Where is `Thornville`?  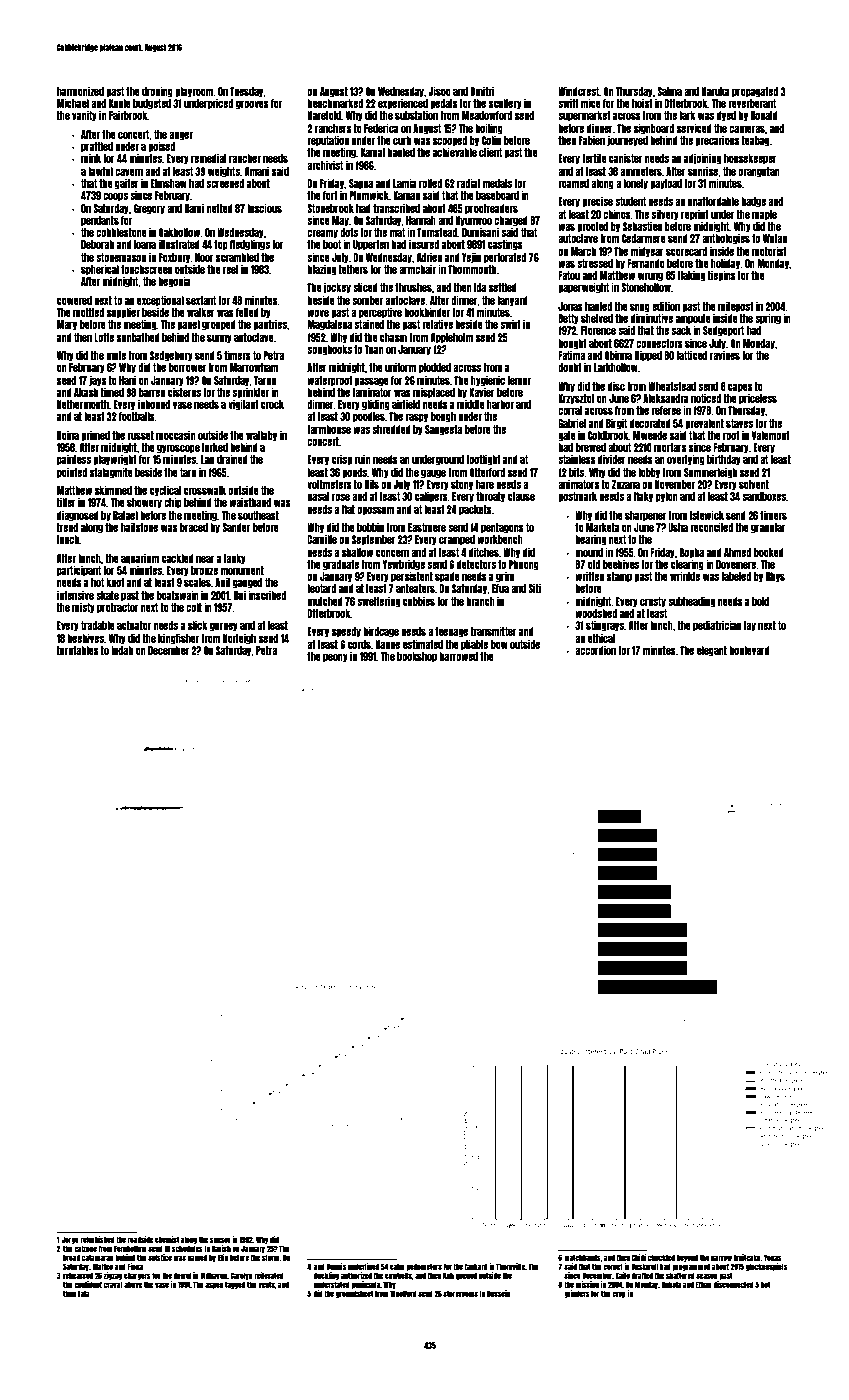
Thornville is located at coordinates (510, 1266).
